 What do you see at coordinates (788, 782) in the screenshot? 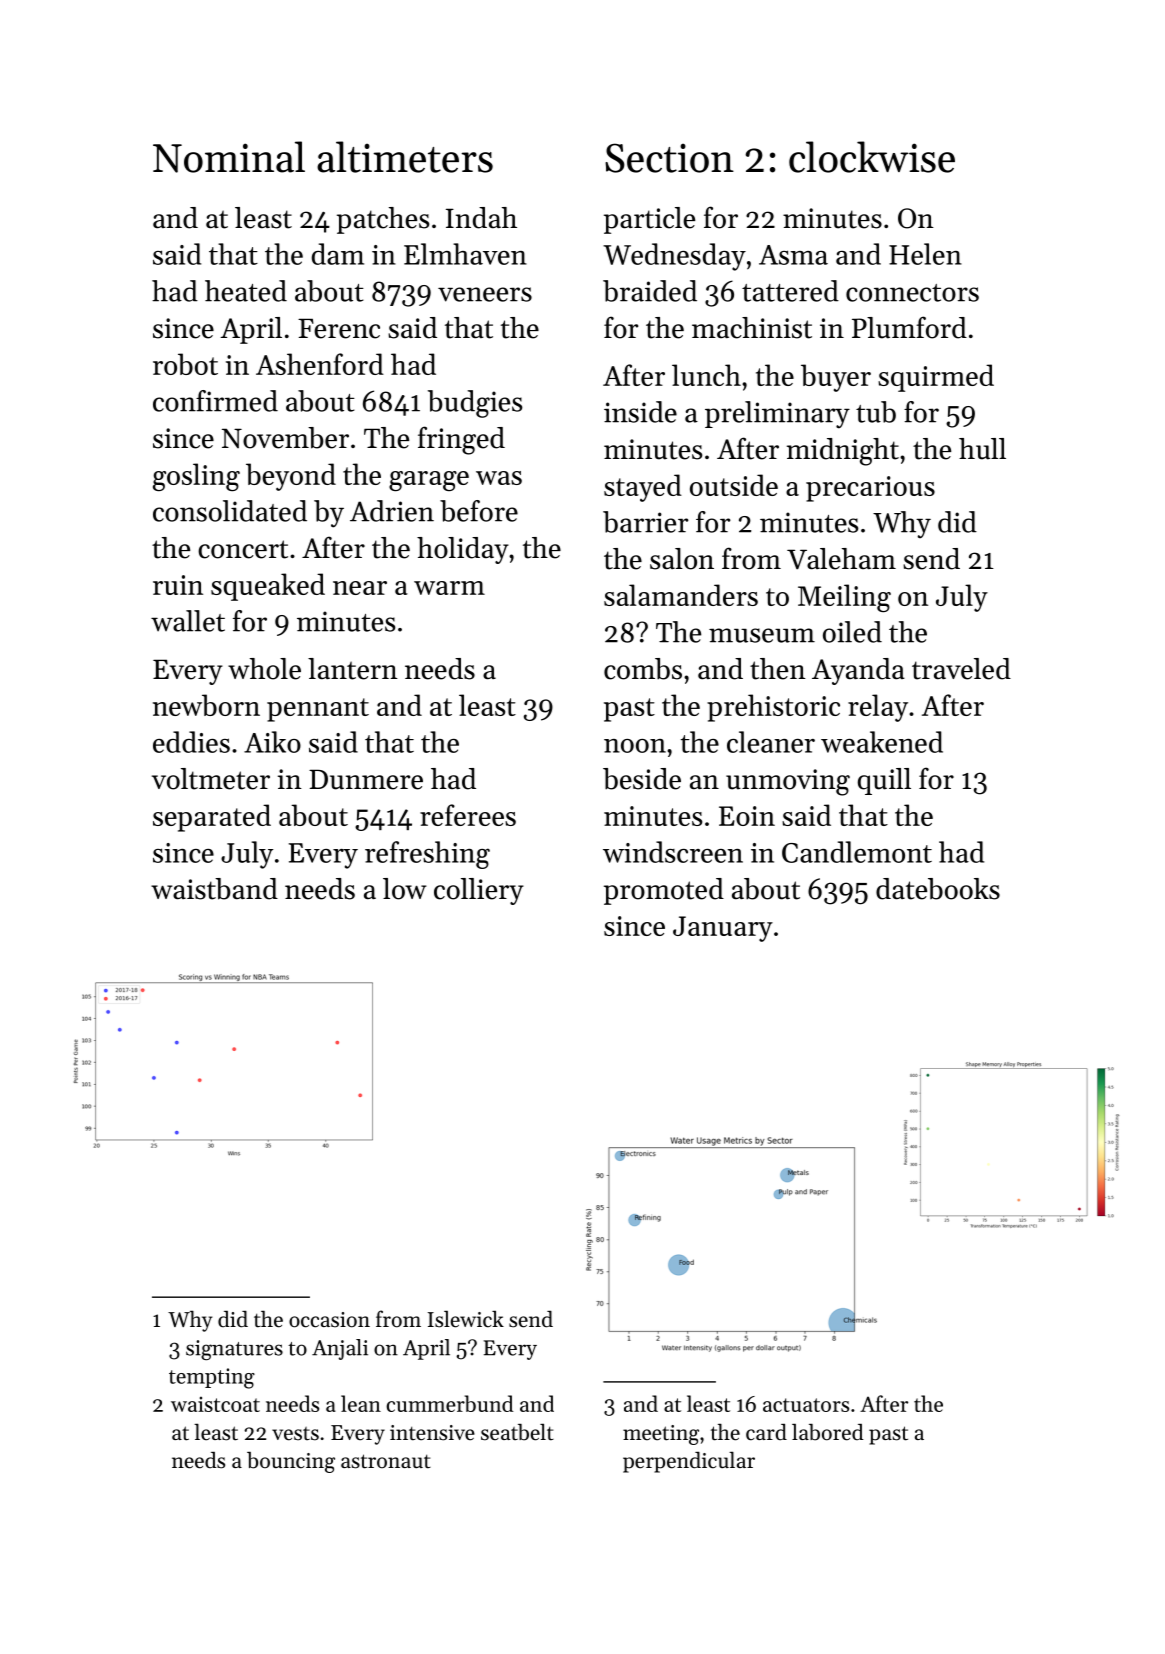
I see `unmoving` at bounding box center [788, 782].
